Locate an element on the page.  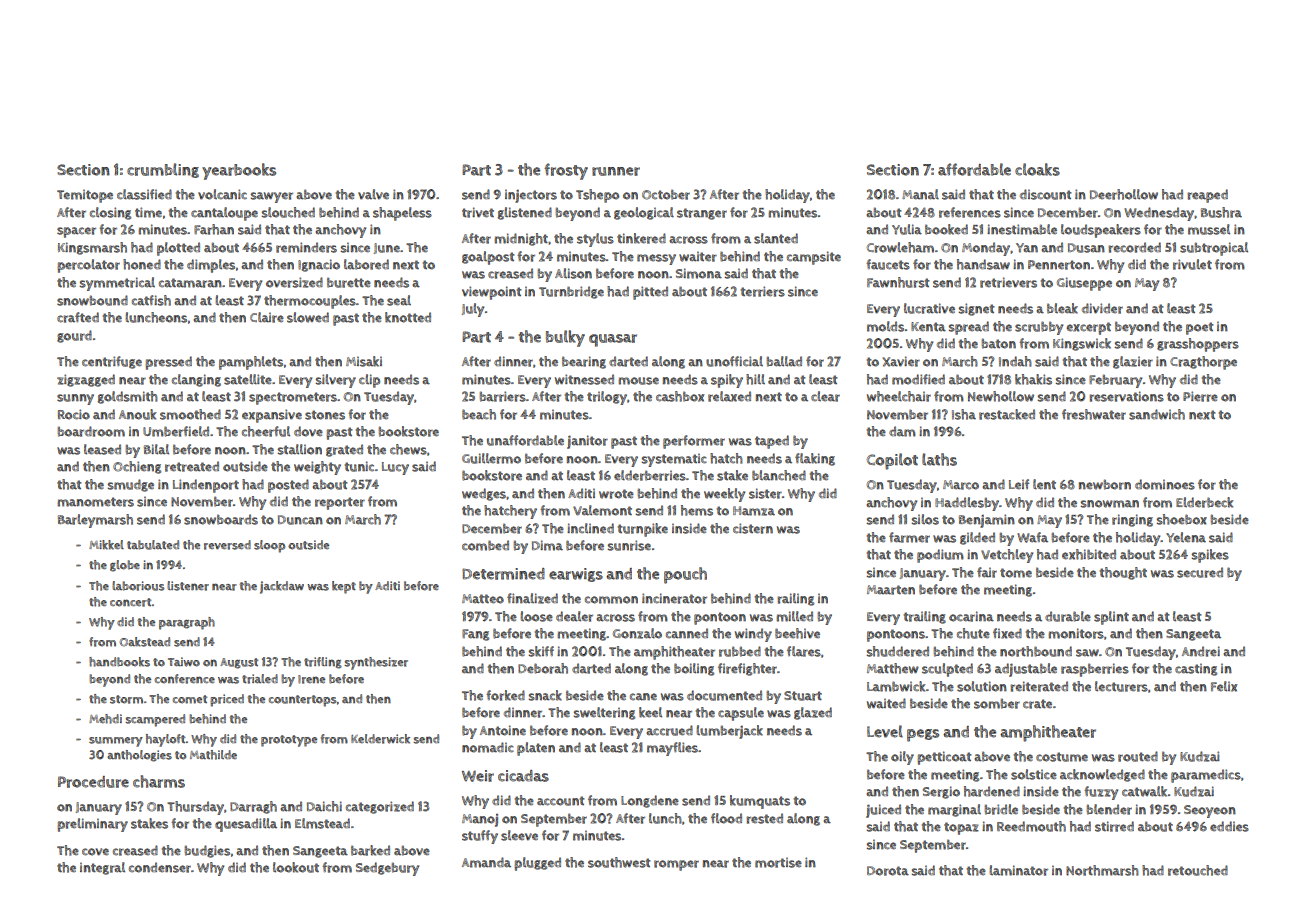
khakis is located at coordinates (1033, 379).
